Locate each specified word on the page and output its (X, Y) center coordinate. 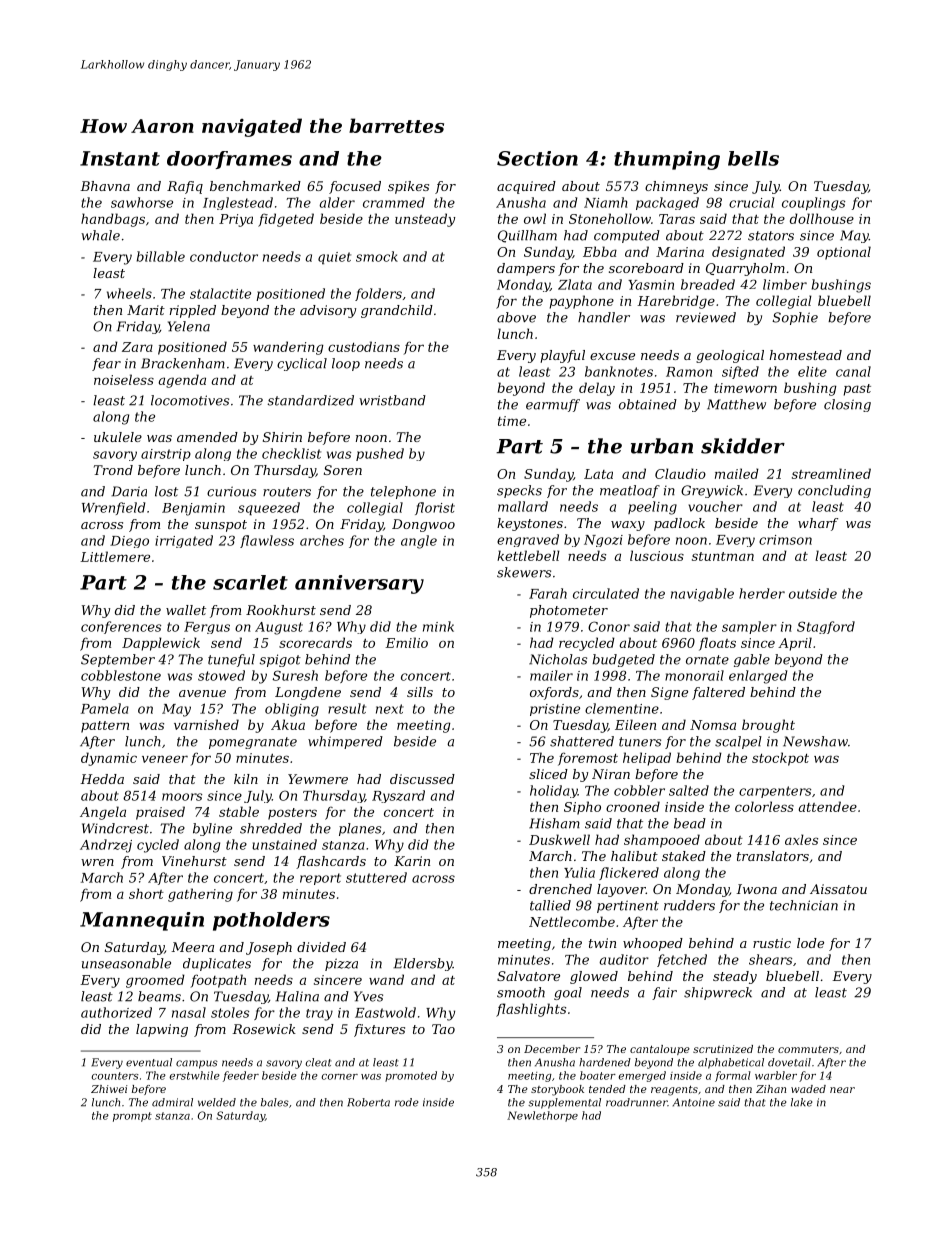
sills (420, 692)
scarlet (250, 582)
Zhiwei (109, 1089)
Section (537, 158)
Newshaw (815, 741)
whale (100, 235)
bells (753, 158)
